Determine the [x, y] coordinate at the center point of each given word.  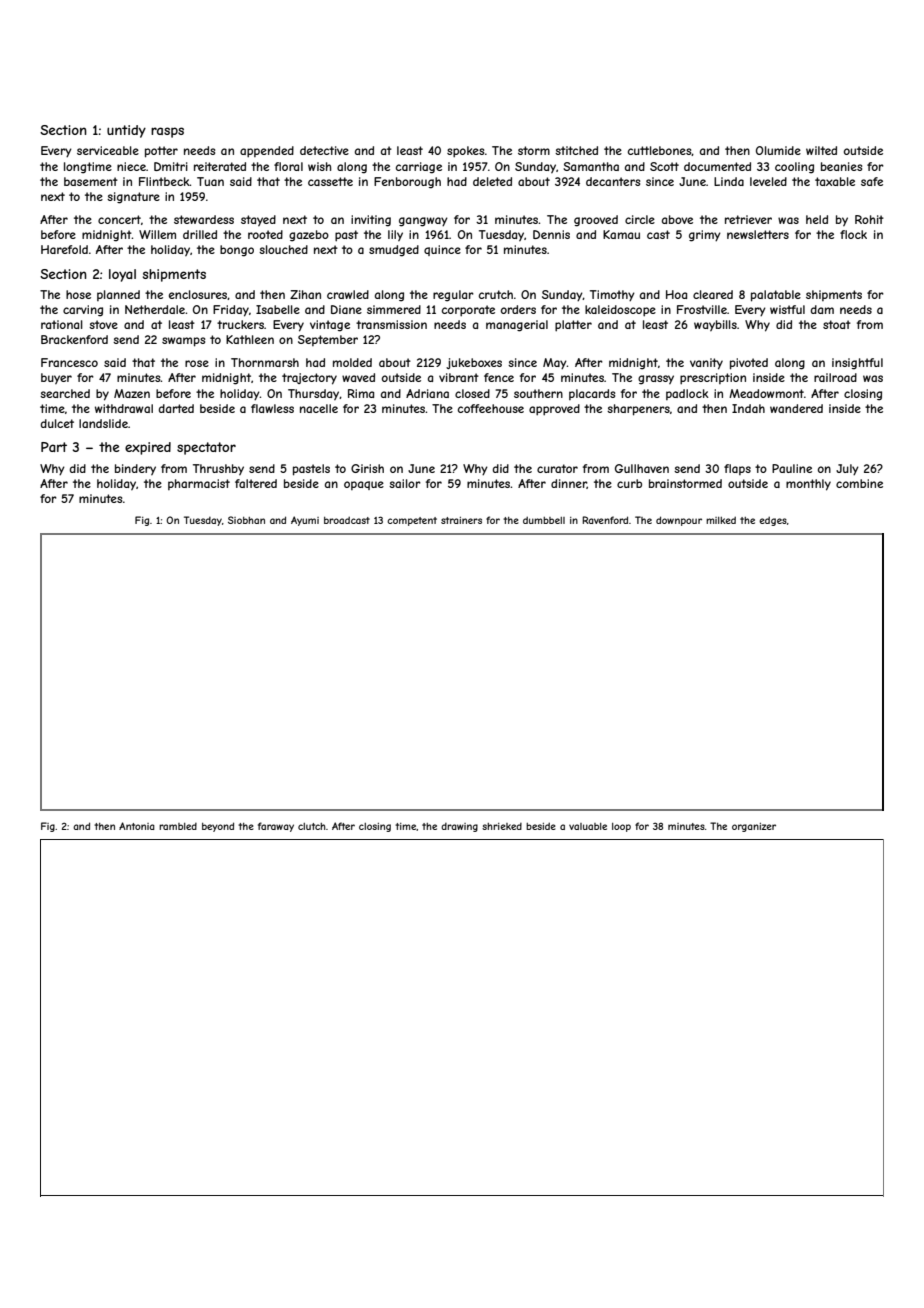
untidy [126, 131]
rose [197, 363]
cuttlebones [660, 151]
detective [324, 150]
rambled [178, 826]
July [847, 470]
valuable [588, 826]
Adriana [427, 393]
